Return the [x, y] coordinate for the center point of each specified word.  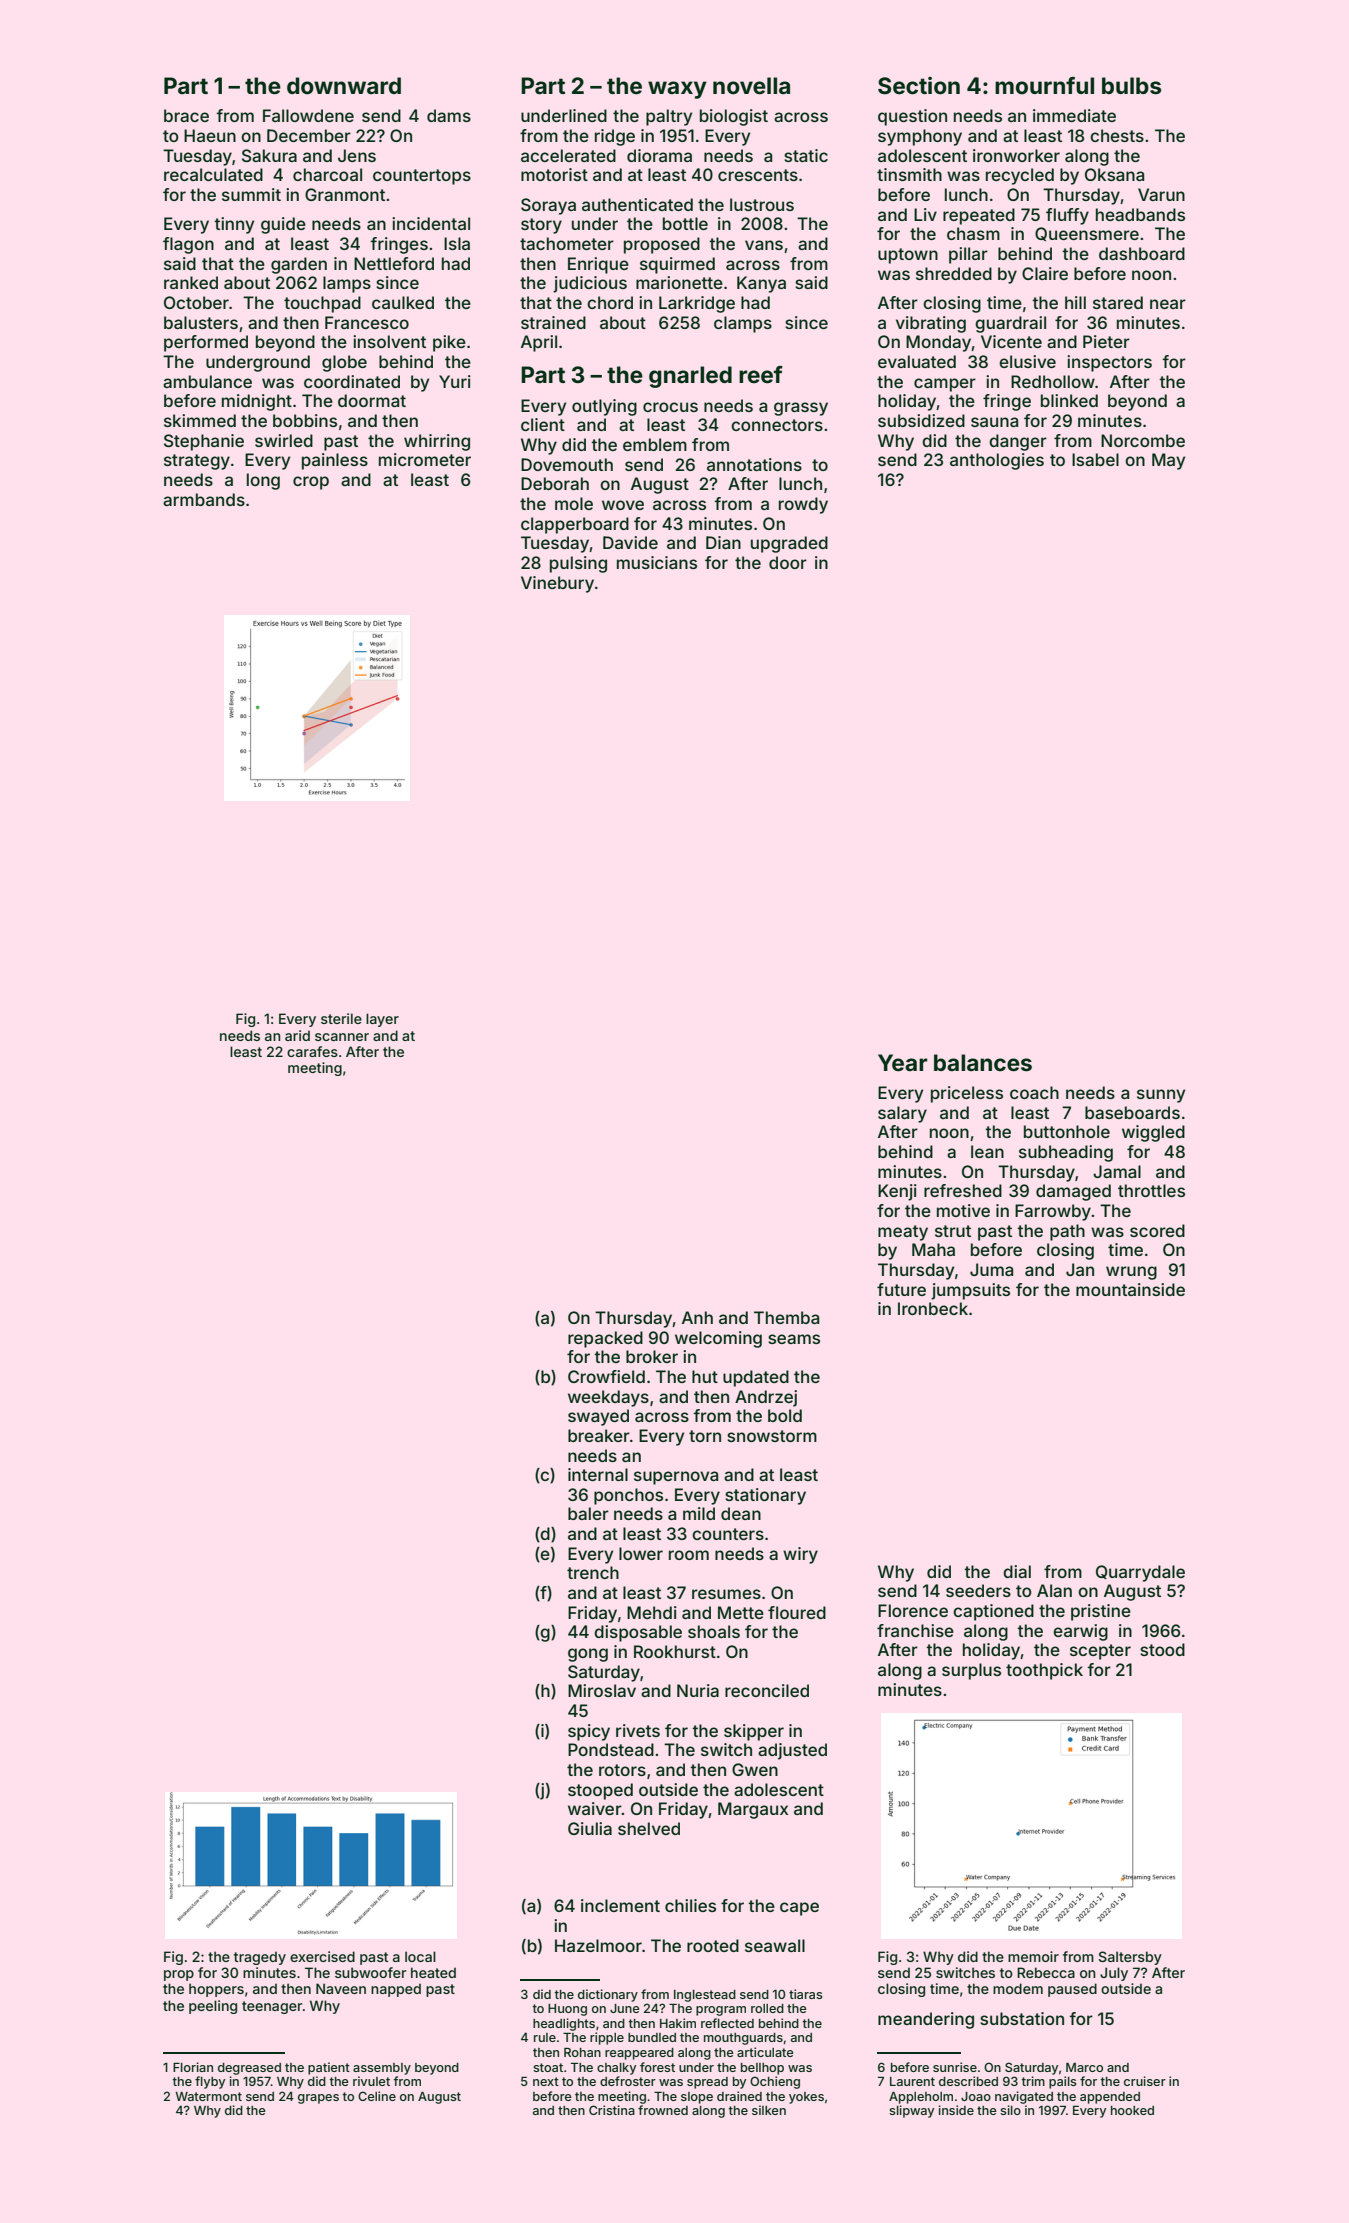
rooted [713, 1945]
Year [902, 1063]
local [420, 1956]
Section [919, 86]
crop [311, 483]
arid [297, 1035]
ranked [191, 282]
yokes [806, 2098]
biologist [734, 117]
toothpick [1044, 1671]
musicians [657, 562]
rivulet [371, 2081]
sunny [1161, 1096]
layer [382, 1020]
